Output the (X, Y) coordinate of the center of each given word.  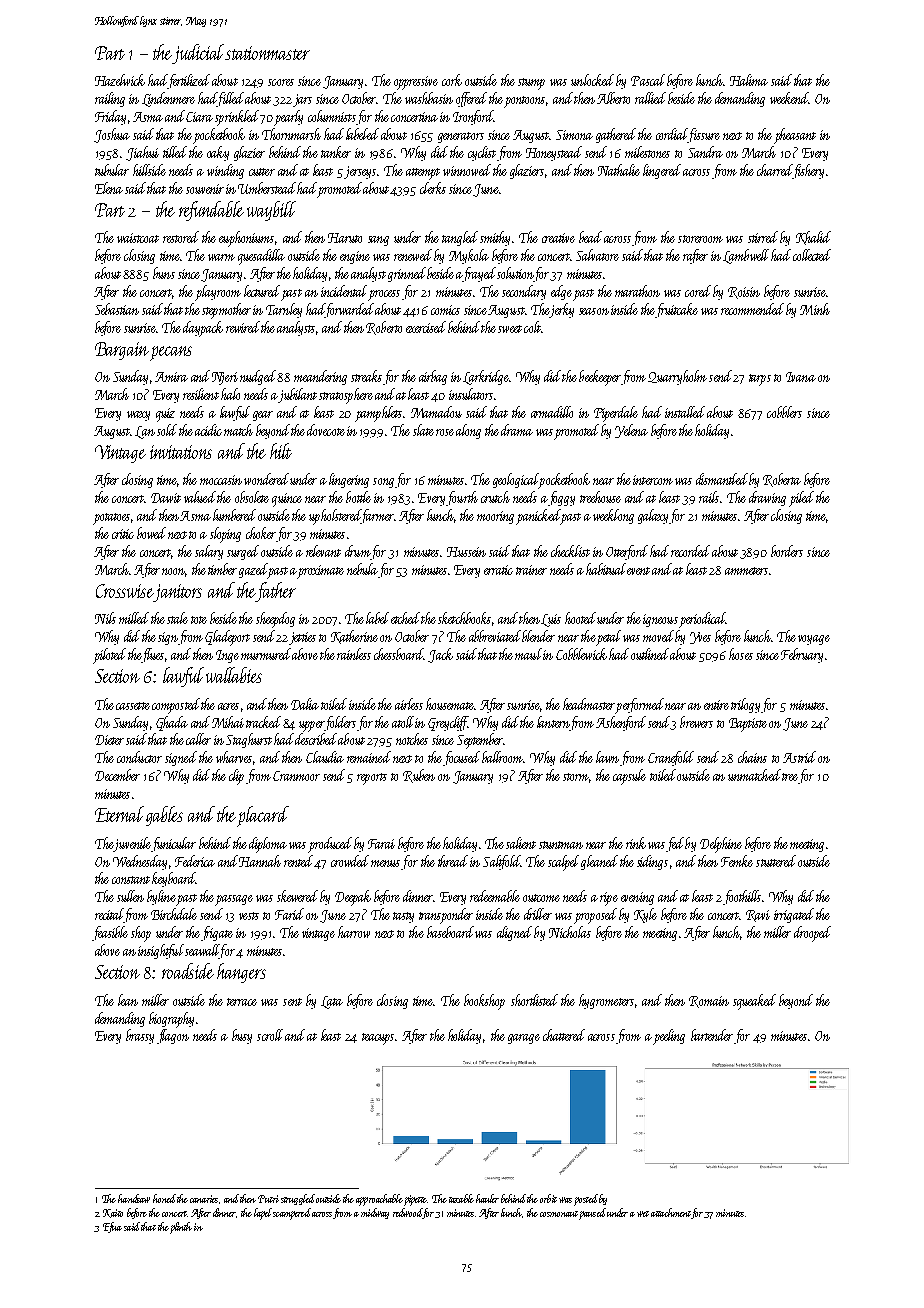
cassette (133, 706)
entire (716, 705)
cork (452, 80)
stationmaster (268, 53)
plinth (181, 1228)
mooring (495, 517)
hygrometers (606, 1001)
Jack (440, 655)
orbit (548, 1198)
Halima (749, 80)
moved (658, 636)
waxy (138, 416)
